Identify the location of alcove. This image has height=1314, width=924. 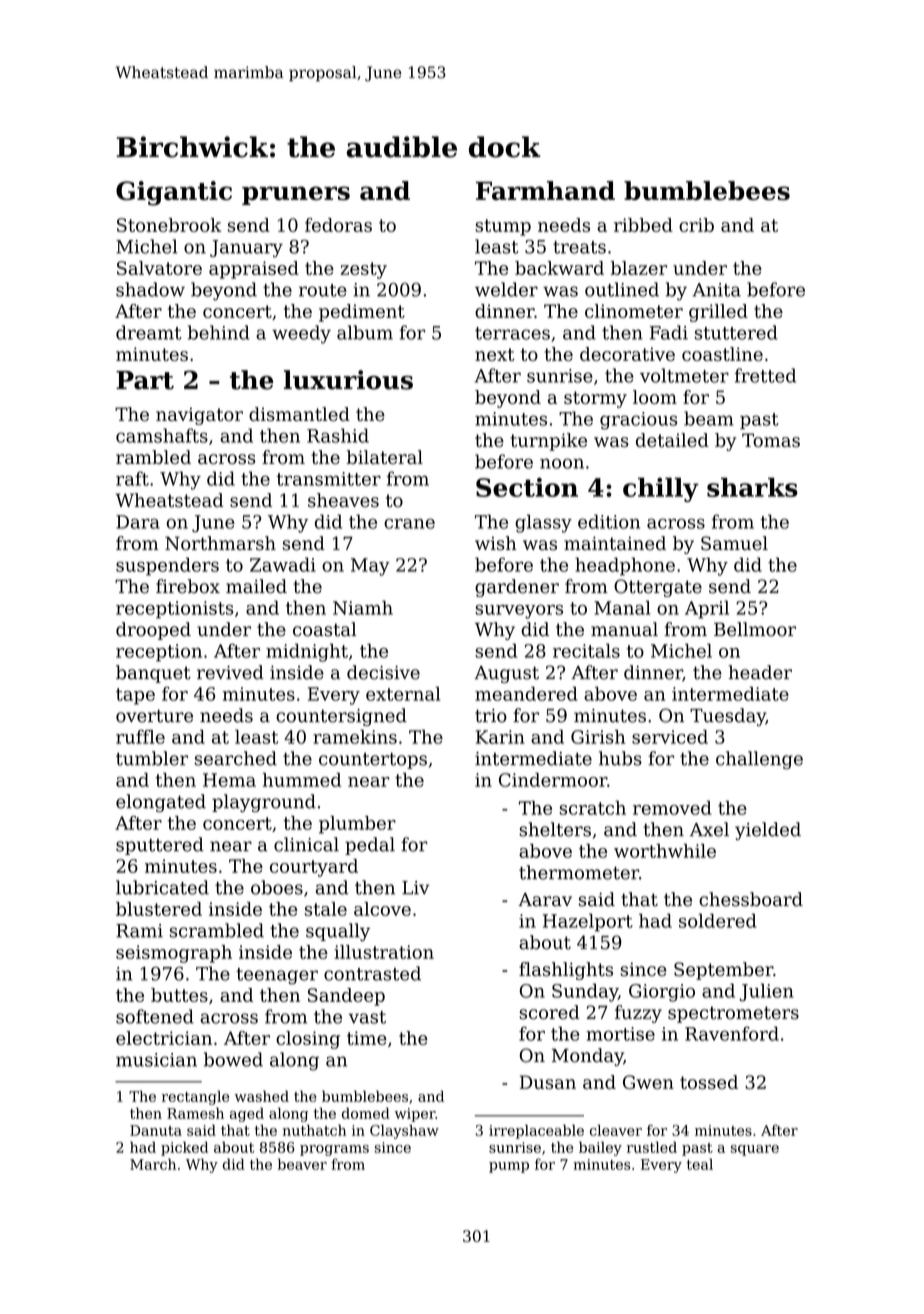
(382, 909).
